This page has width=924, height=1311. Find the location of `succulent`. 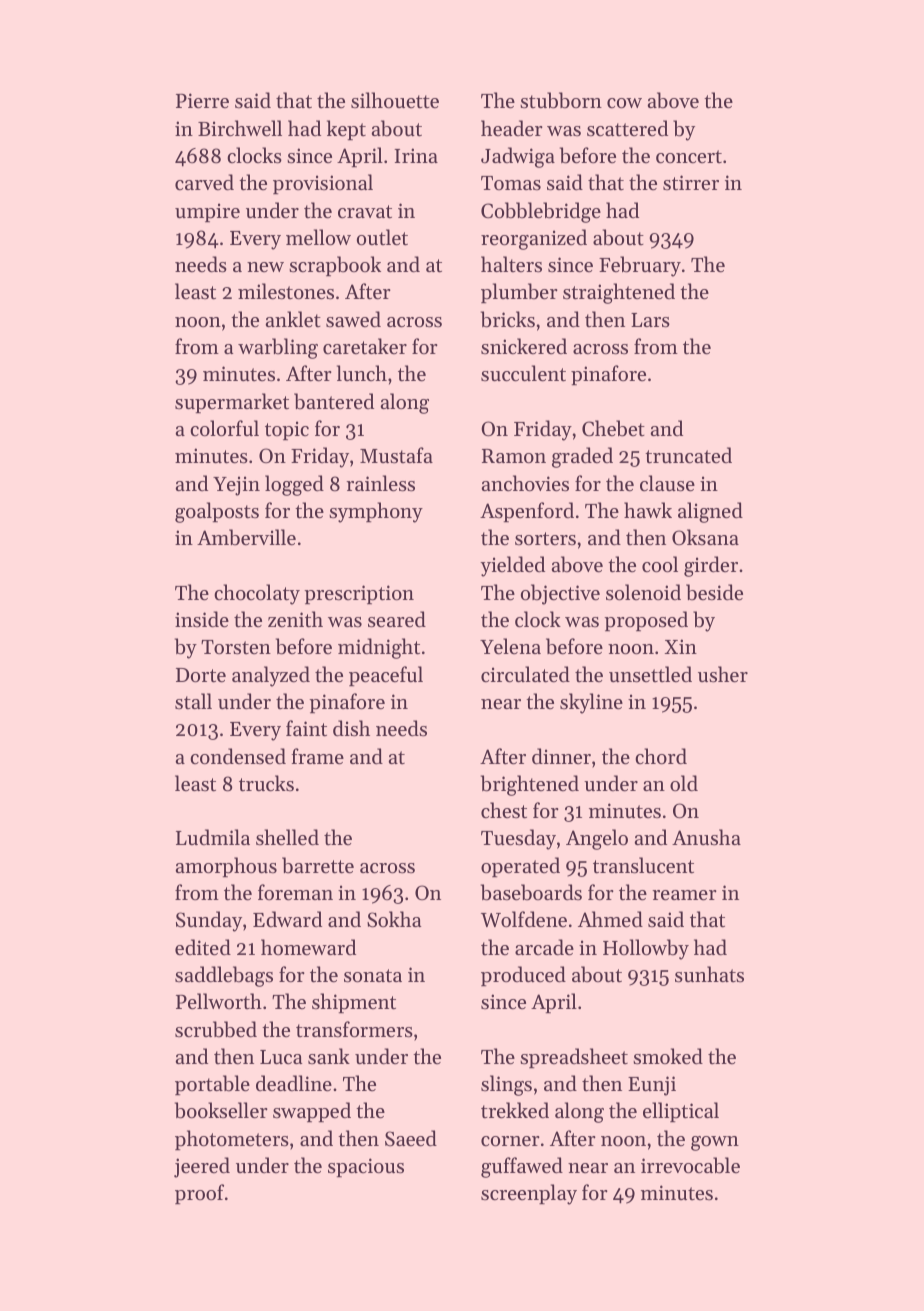

succulent is located at coordinates (523, 373).
